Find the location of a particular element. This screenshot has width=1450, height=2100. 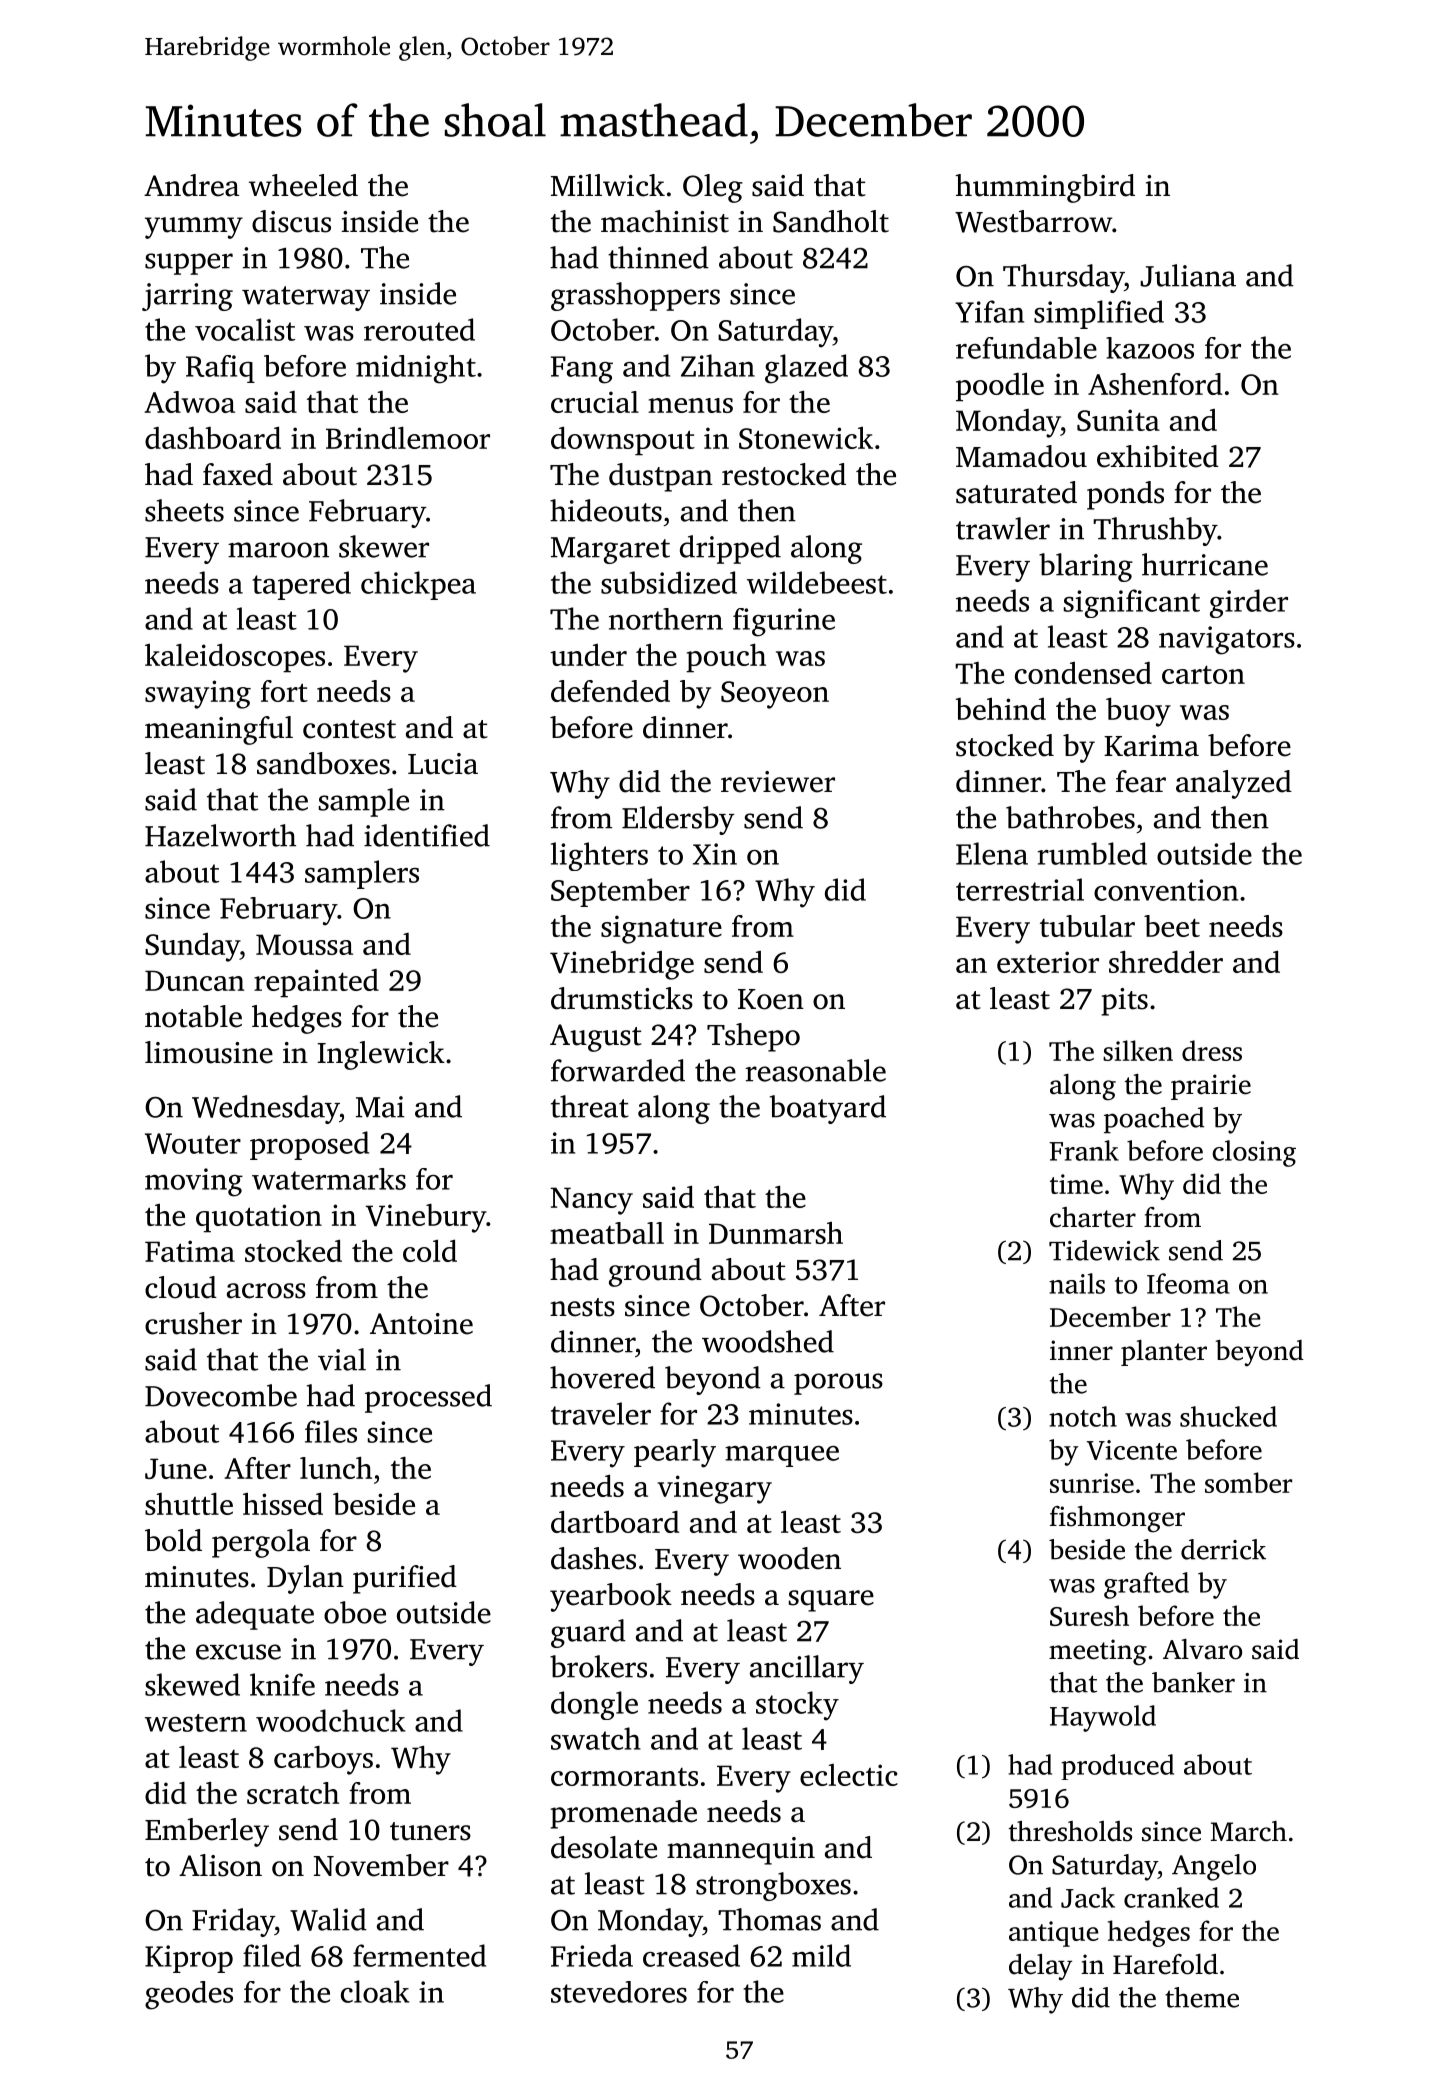

Moussa is located at coordinates (304, 944).
